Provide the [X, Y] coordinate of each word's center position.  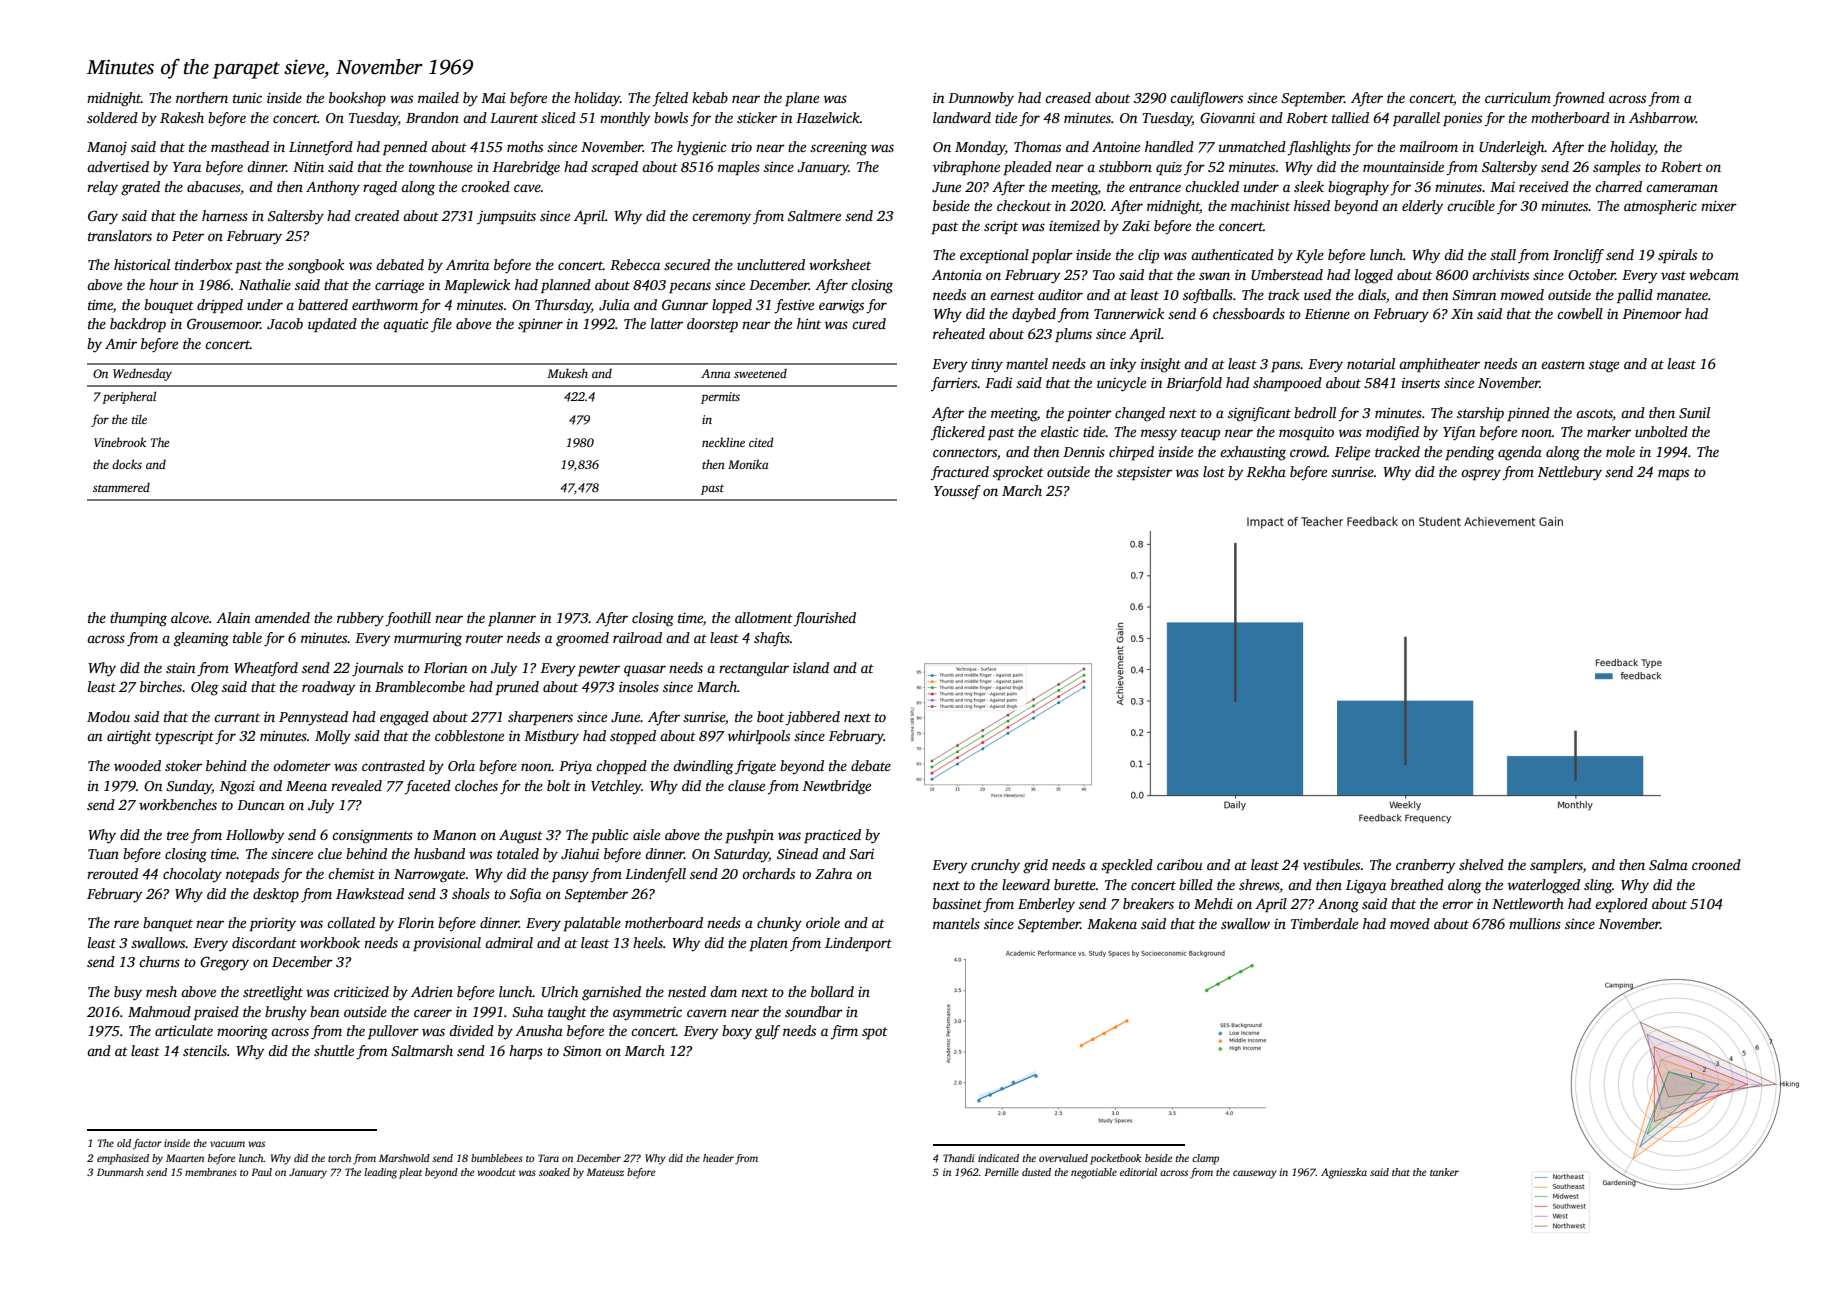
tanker [1444, 1172]
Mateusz [605, 1172]
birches [161, 686]
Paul [261, 1172]
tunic [247, 98]
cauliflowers [1206, 99]
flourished [825, 619]
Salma [1668, 864]
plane [802, 99]
